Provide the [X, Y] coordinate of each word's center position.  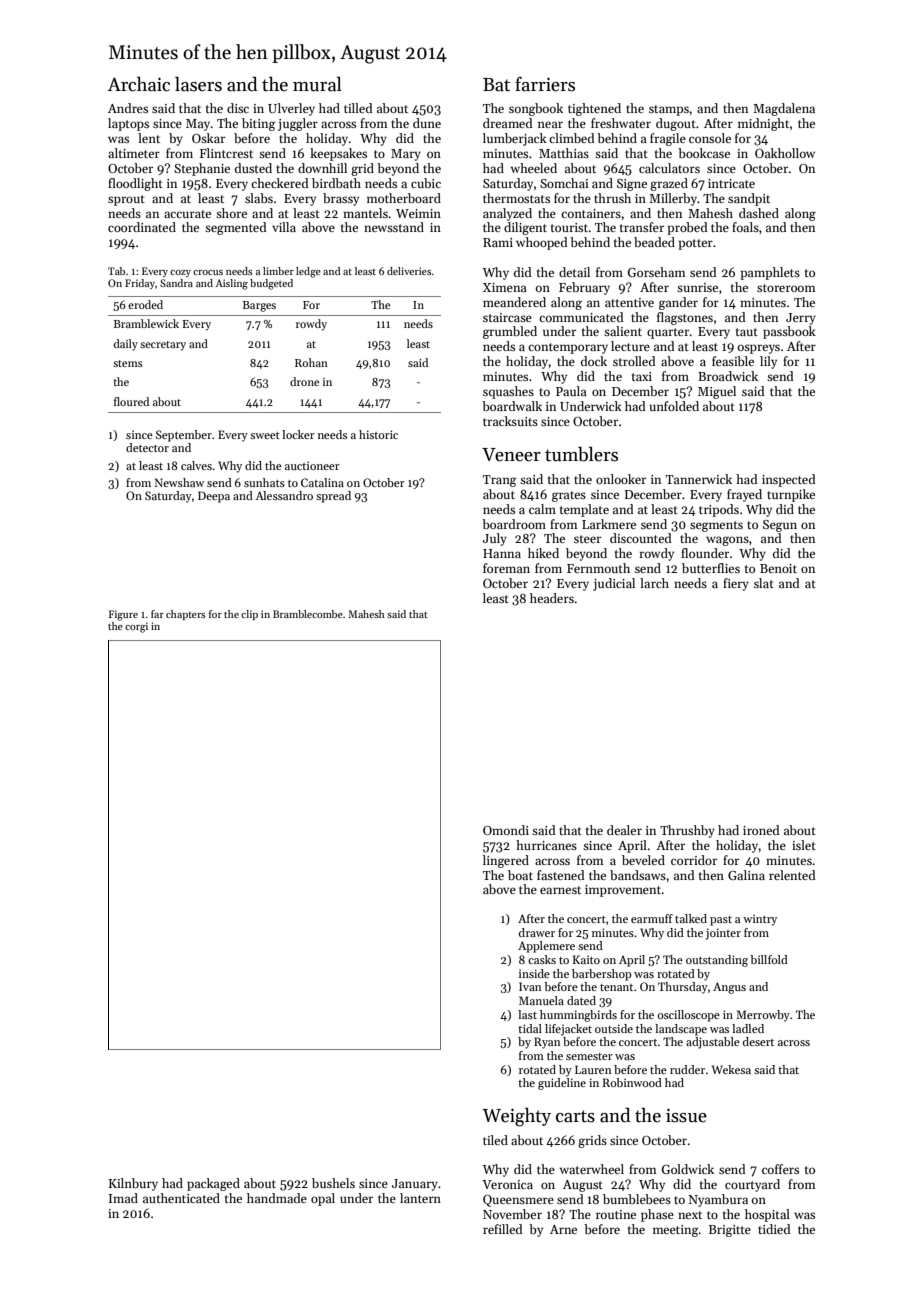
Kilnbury [133, 1184]
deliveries [409, 271]
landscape [681, 1030]
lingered [506, 861]
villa [284, 227]
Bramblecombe [308, 614]
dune [427, 123]
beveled [643, 860]
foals [745, 227]
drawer [537, 932]
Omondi [506, 830]
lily [768, 362]
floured [131, 401]
